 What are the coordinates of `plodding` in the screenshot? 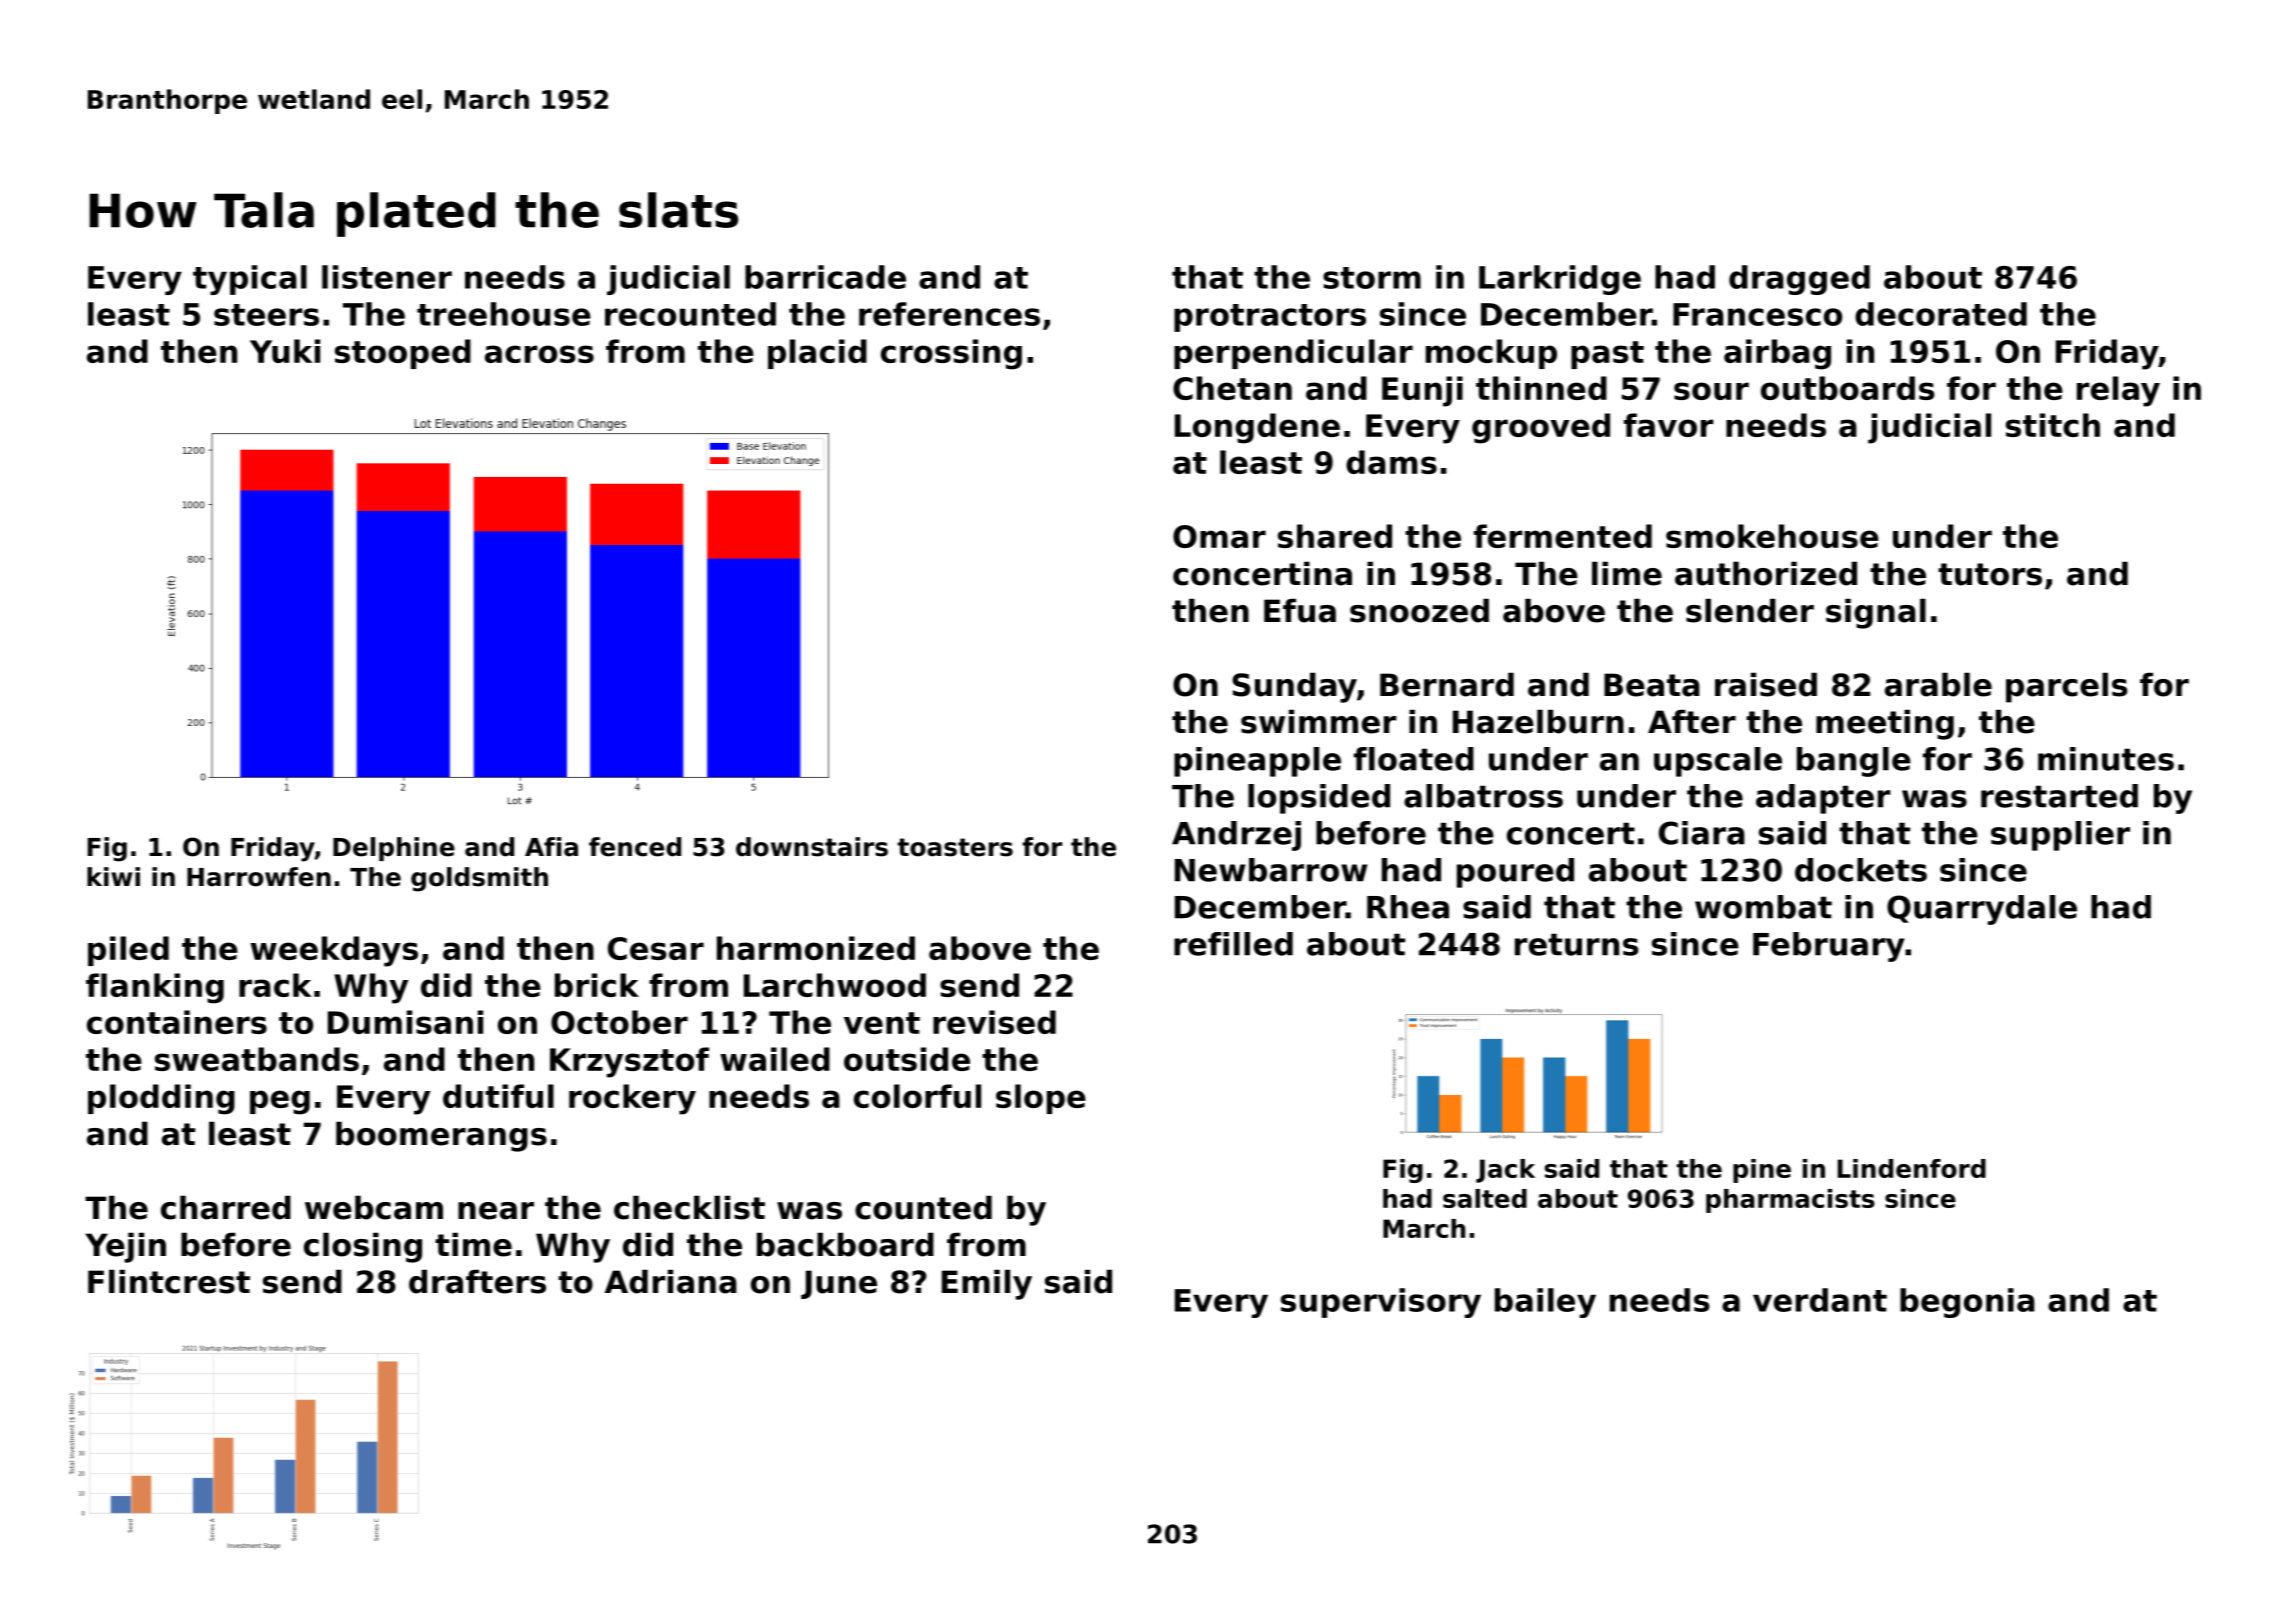 It's located at (161, 1099).
